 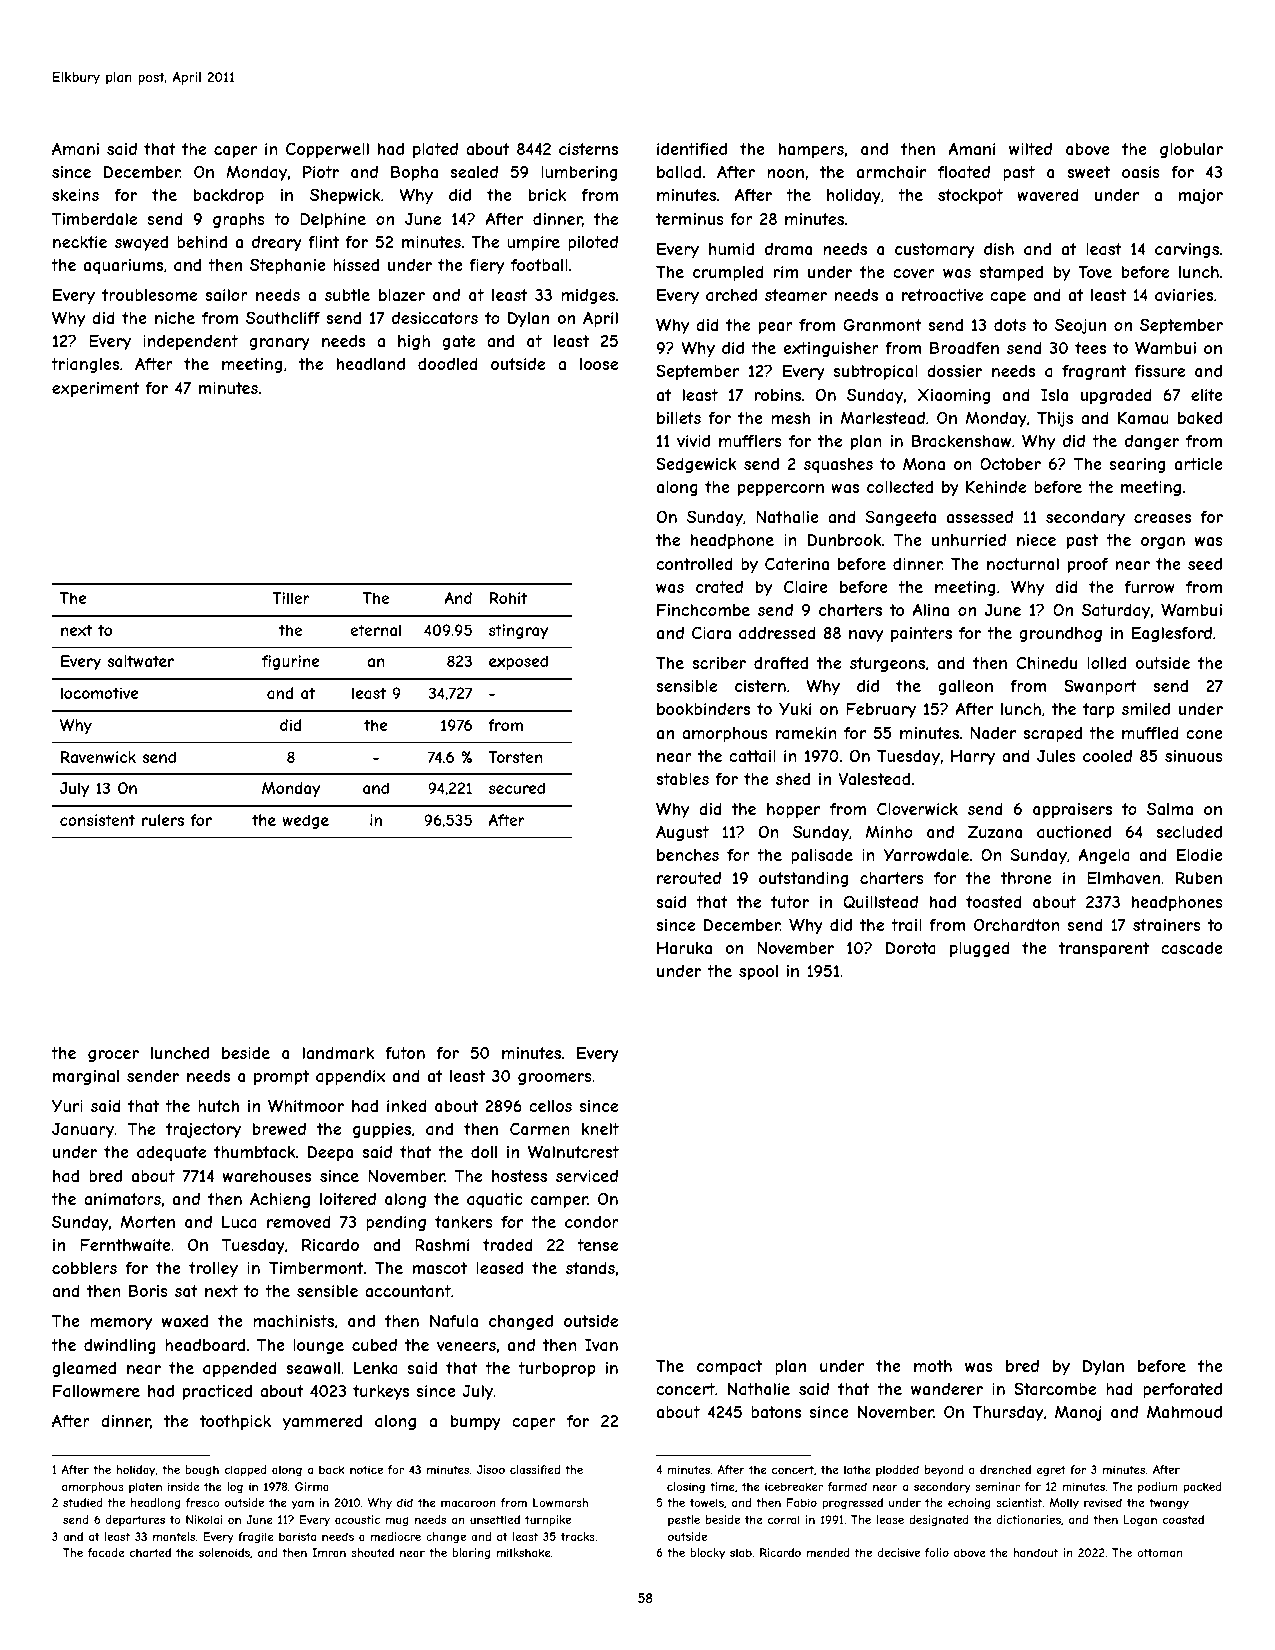 I want to click on mascot, so click(x=440, y=1268).
